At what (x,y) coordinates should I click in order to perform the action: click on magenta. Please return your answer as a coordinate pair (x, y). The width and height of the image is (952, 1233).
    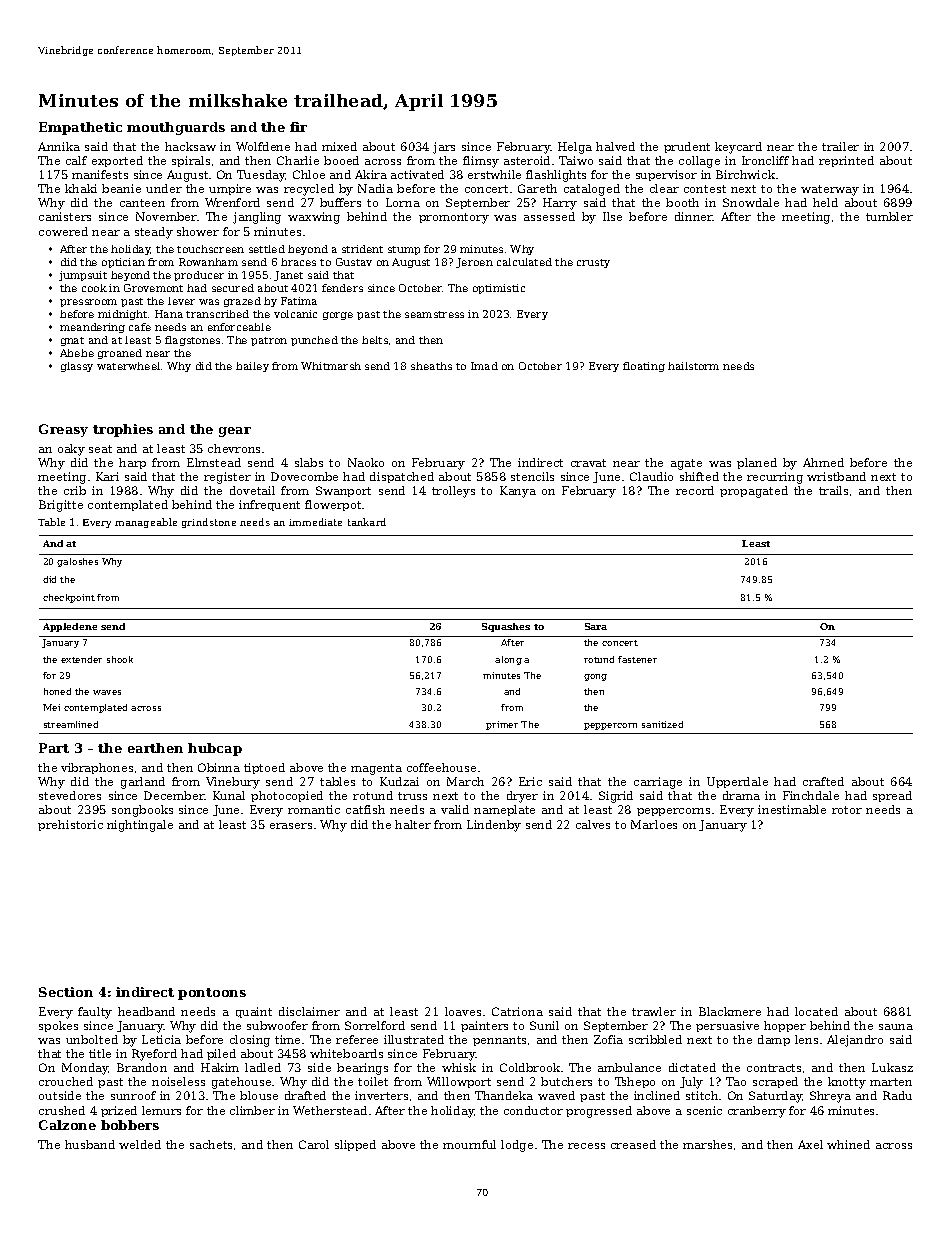
    Looking at the image, I should click on (376, 769).
